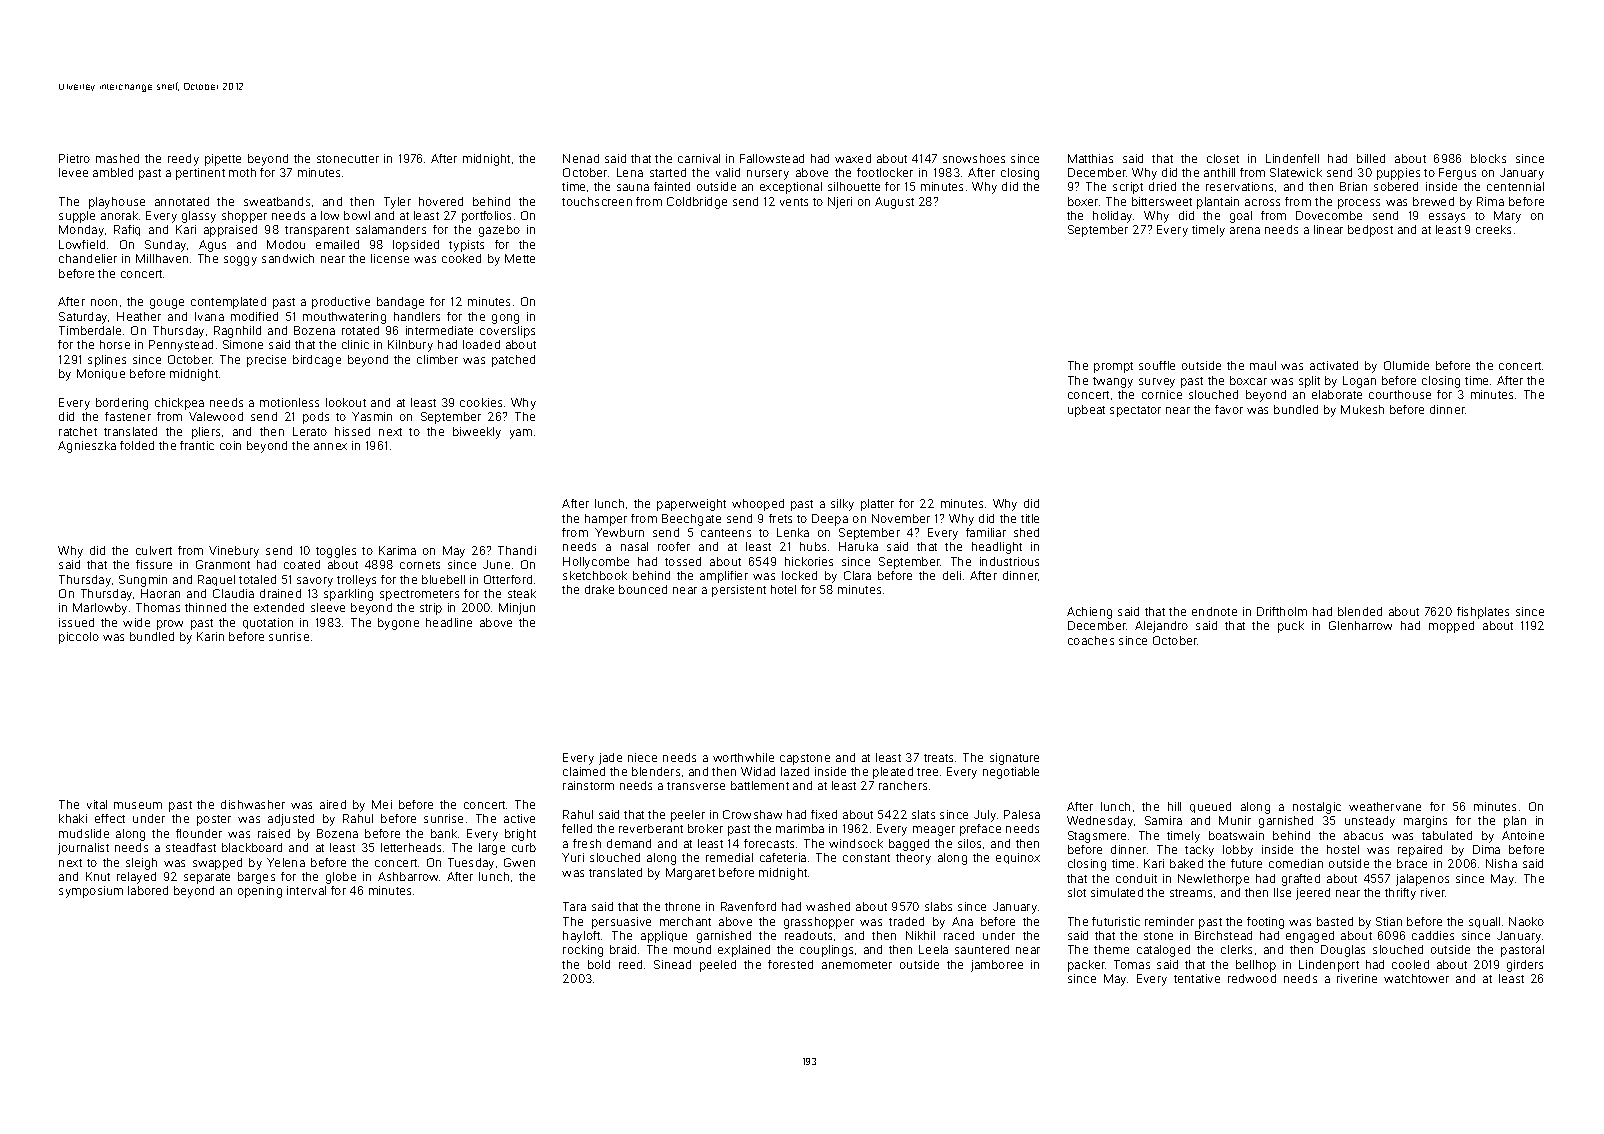 The height and width of the screenshot is (1134, 1604). Describe the element at coordinates (260, 892) in the screenshot. I see `opening` at that location.
